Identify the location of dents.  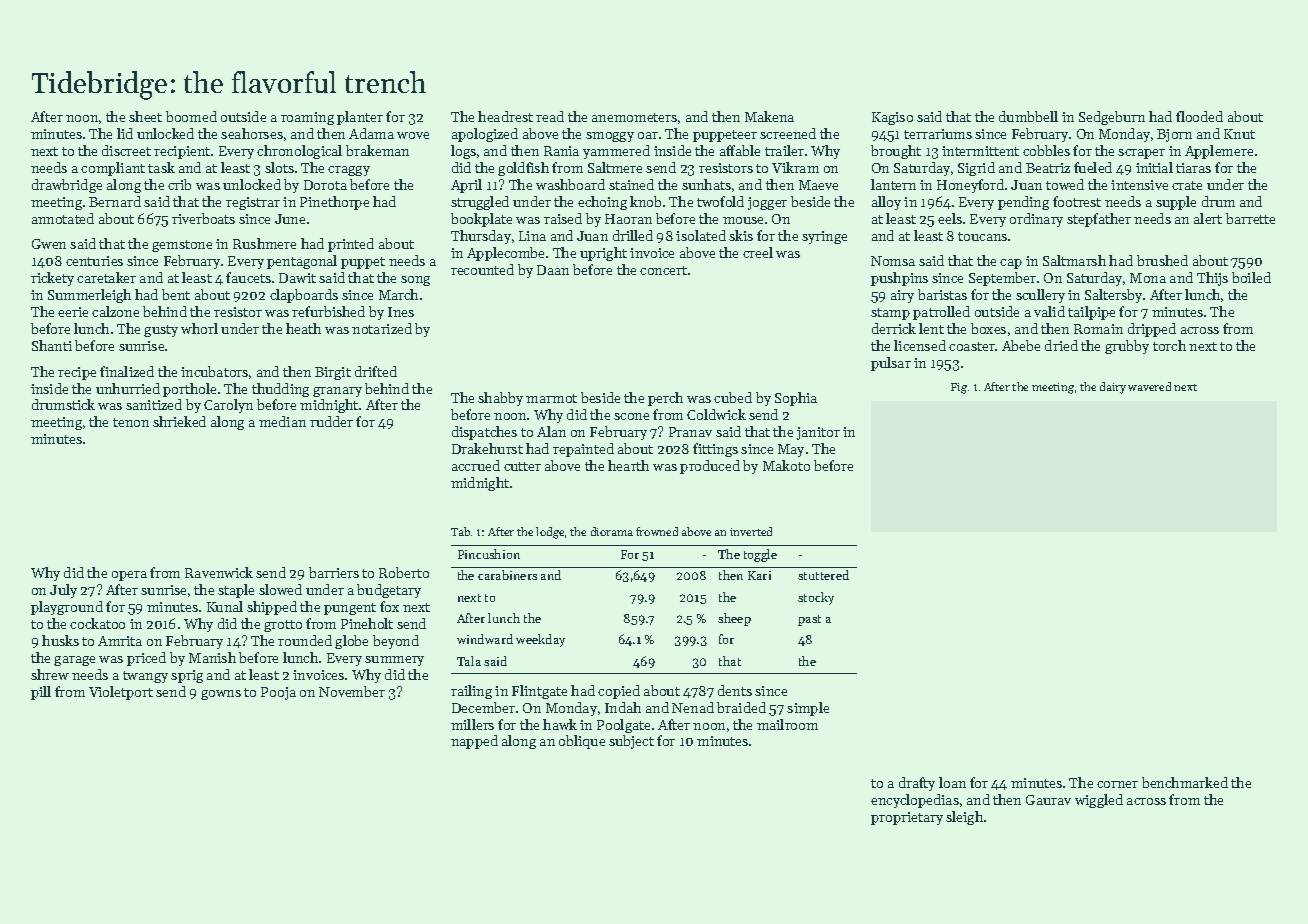
(735, 690).
